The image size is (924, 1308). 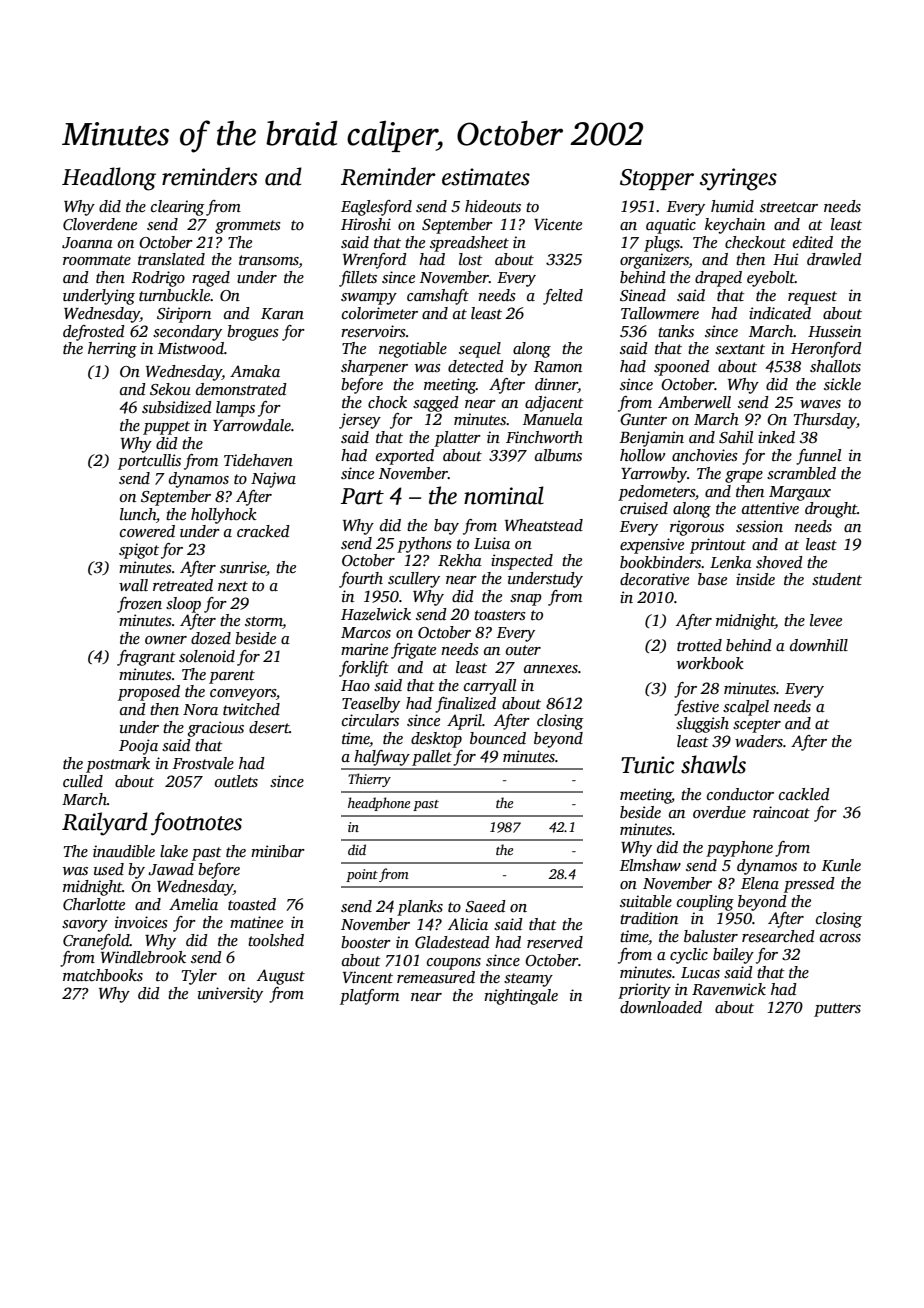 What do you see at coordinates (738, 179) in the screenshot?
I see `syringes` at bounding box center [738, 179].
